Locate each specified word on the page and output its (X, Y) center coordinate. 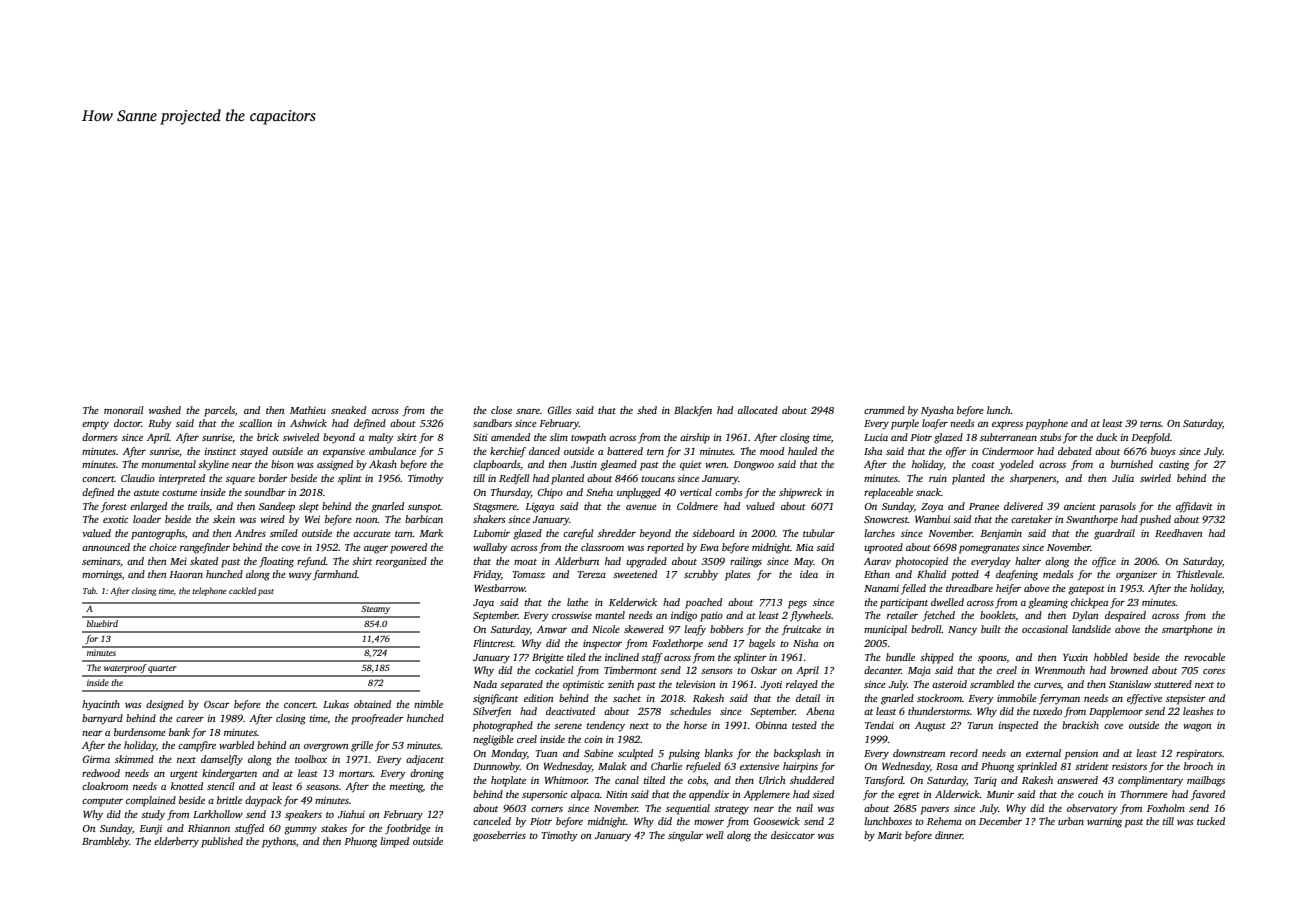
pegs (797, 605)
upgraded (647, 562)
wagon (1197, 728)
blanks (719, 753)
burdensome (140, 732)
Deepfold (1151, 438)
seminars (101, 561)
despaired (1125, 616)
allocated (758, 410)
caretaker (1032, 519)
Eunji (150, 829)
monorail (124, 410)
